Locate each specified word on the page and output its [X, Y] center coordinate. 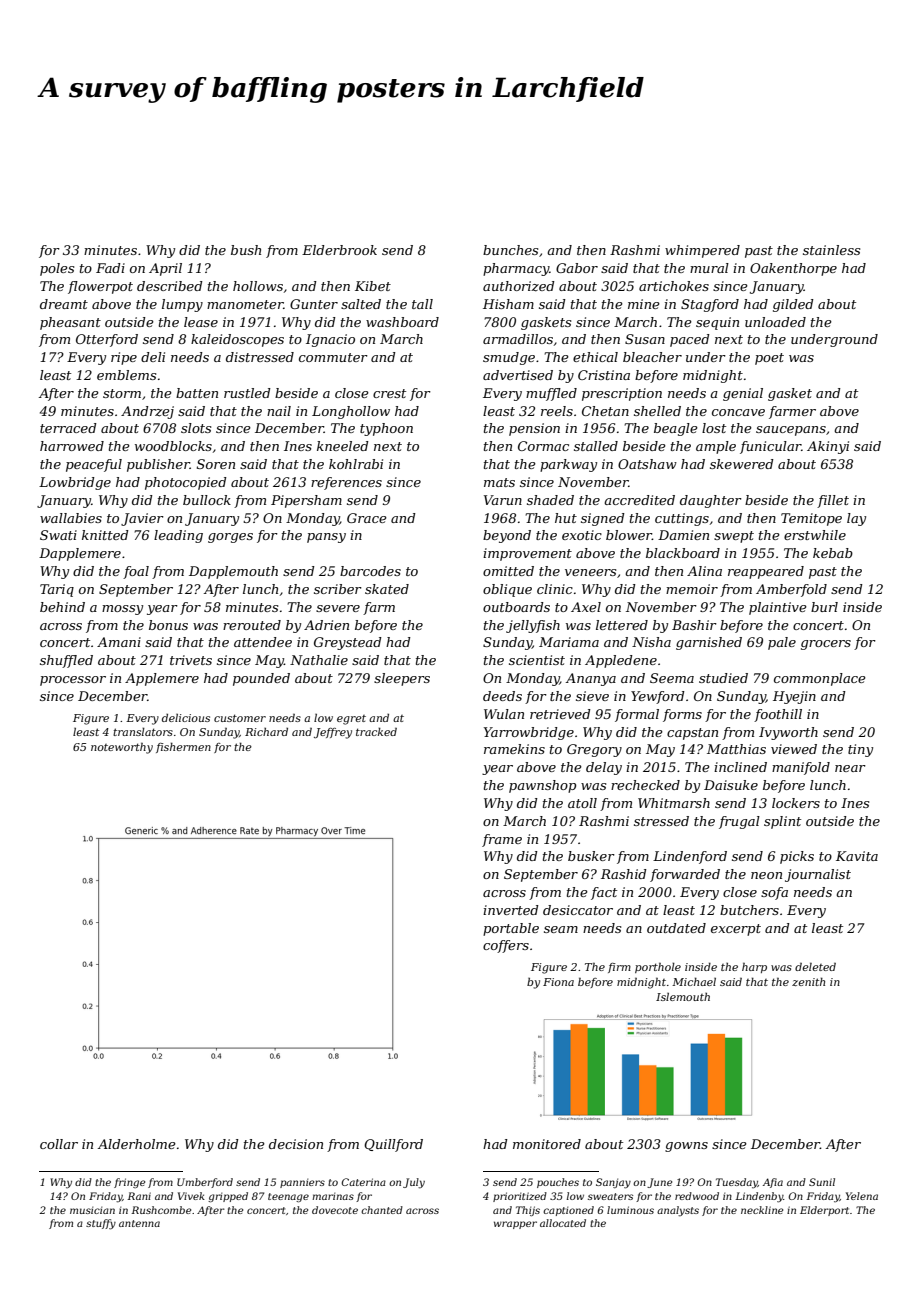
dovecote [335, 1210]
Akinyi [828, 447]
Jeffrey [333, 733]
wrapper [515, 1225]
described [170, 286]
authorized [519, 286]
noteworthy [122, 748]
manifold [801, 768]
